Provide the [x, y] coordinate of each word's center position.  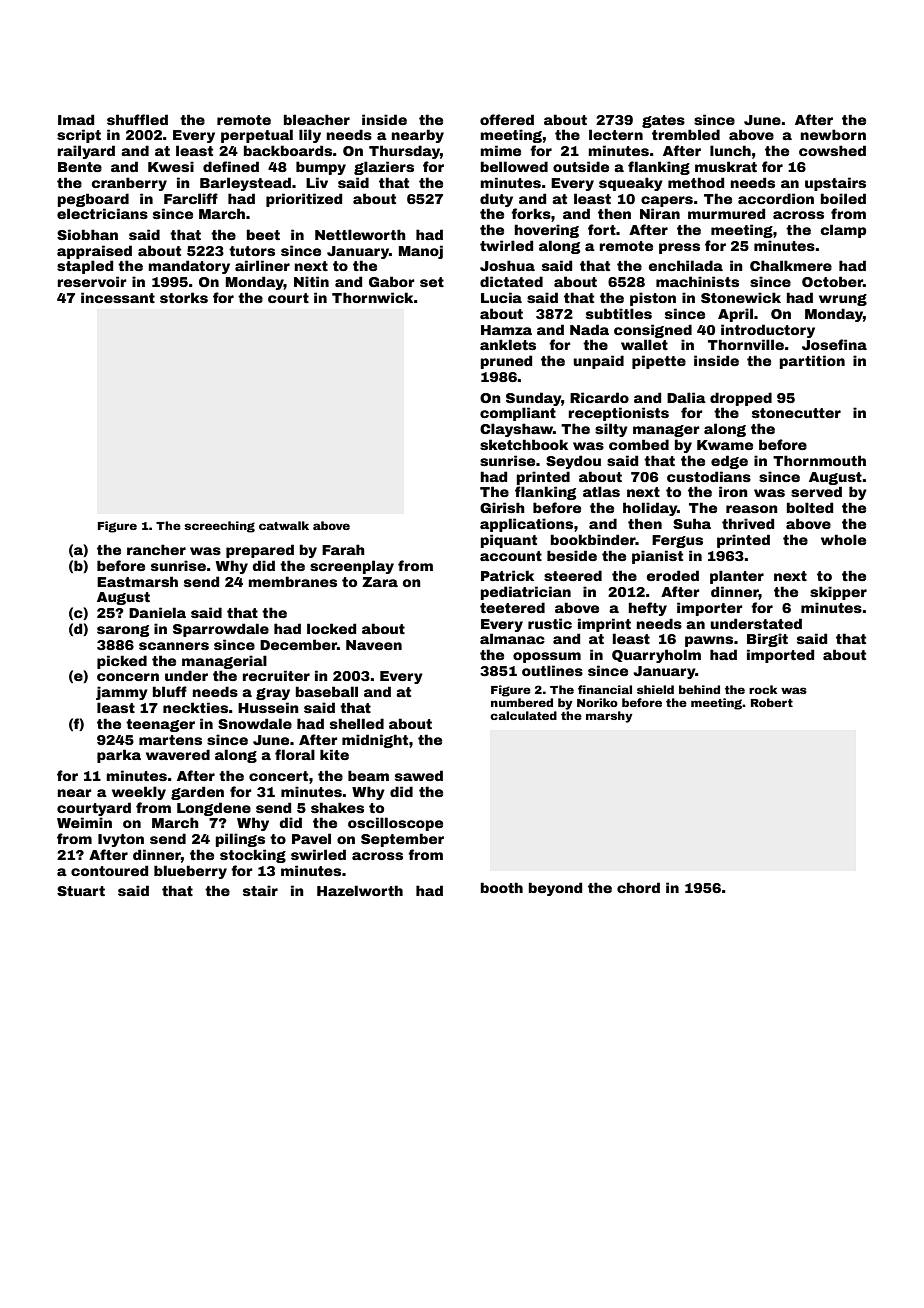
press [679, 248]
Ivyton [121, 840]
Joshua [507, 265]
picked [122, 662]
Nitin [311, 281]
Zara [380, 582]
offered [507, 119]
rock [763, 689]
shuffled [137, 119]
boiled [843, 198]
